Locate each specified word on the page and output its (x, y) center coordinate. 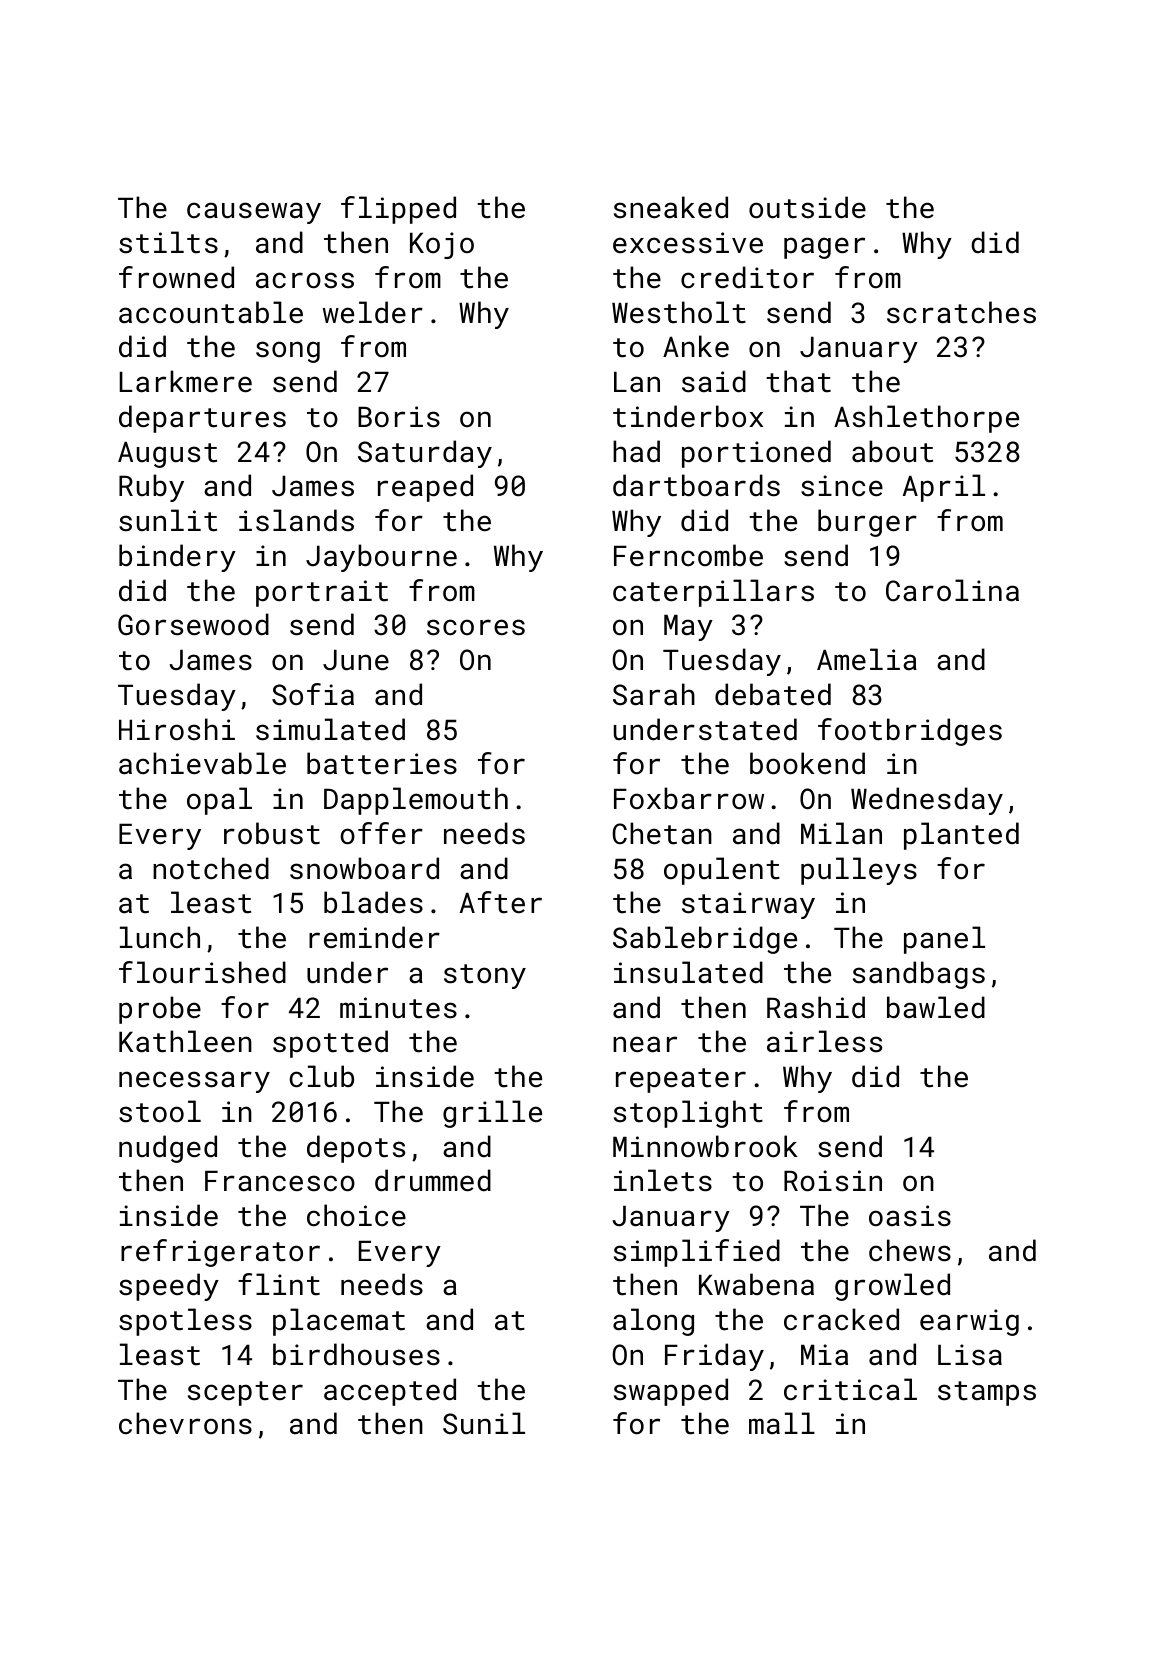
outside (807, 207)
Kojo (442, 245)
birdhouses (356, 1354)
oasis (910, 1216)
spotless (185, 1322)
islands (296, 520)
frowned (176, 277)
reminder (374, 937)
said (714, 381)
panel (944, 940)
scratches (961, 312)
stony (485, 976)
